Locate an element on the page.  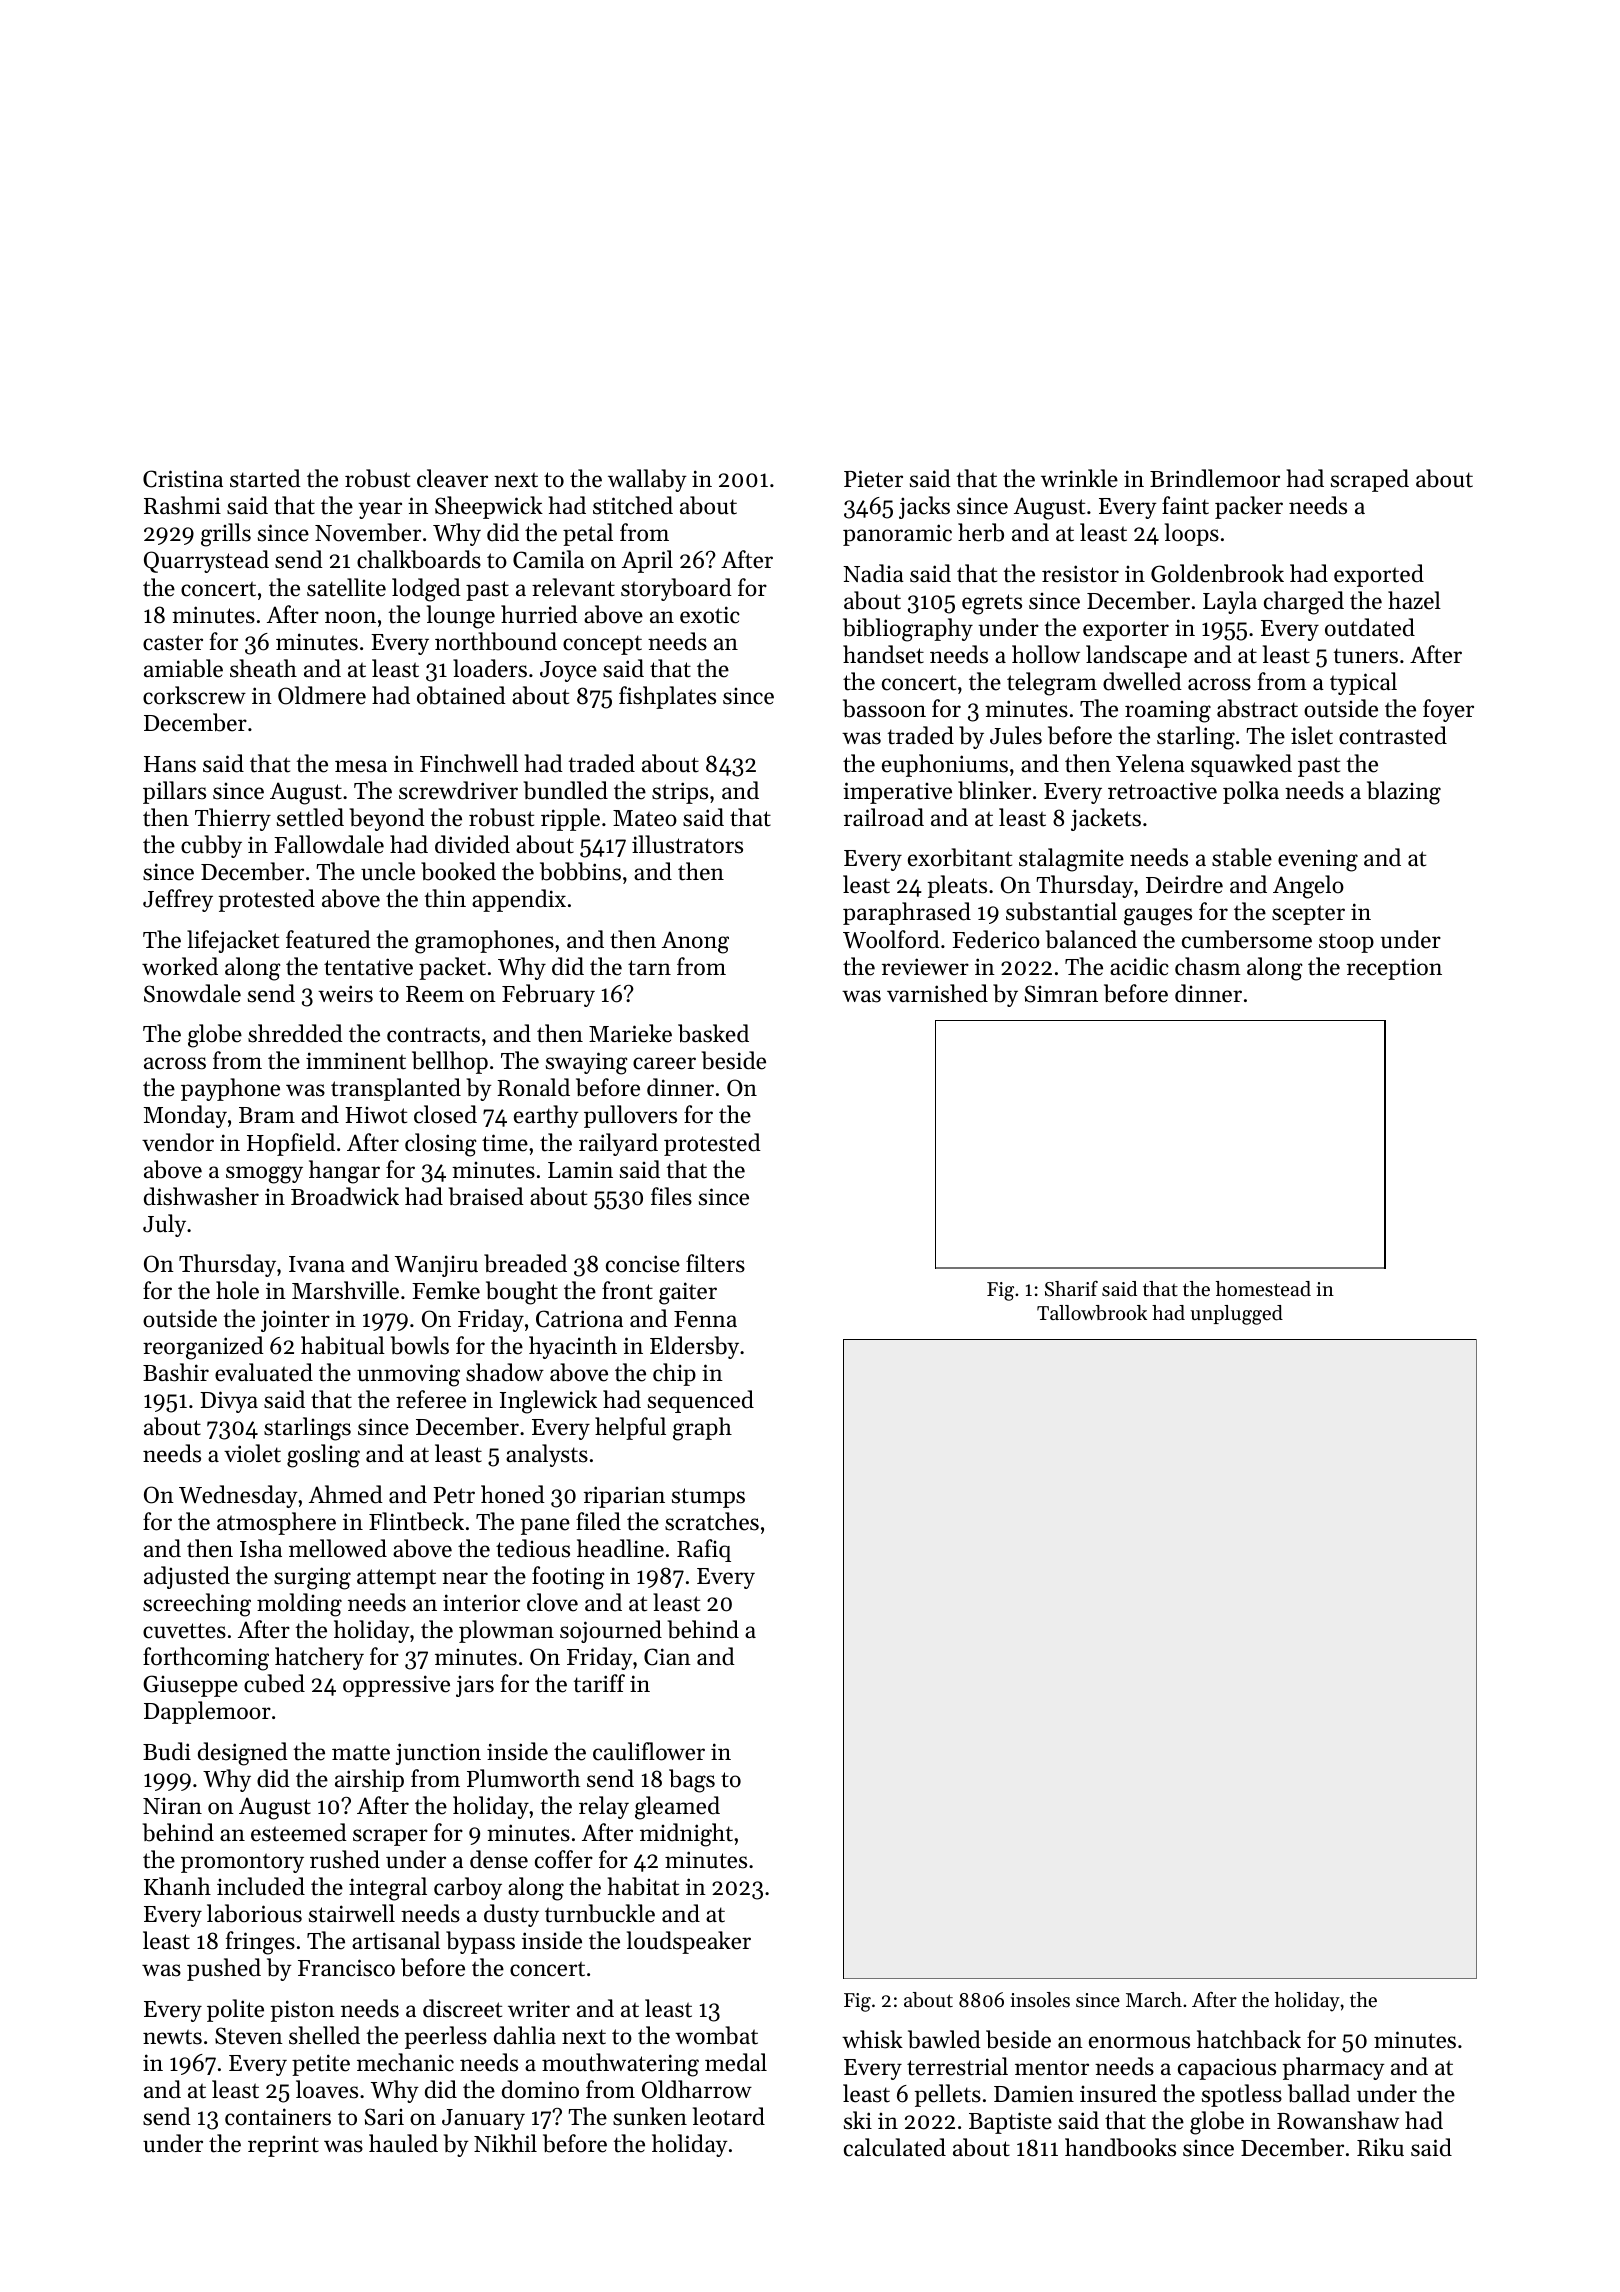
wallaby is located at coordinates (647, 480).
